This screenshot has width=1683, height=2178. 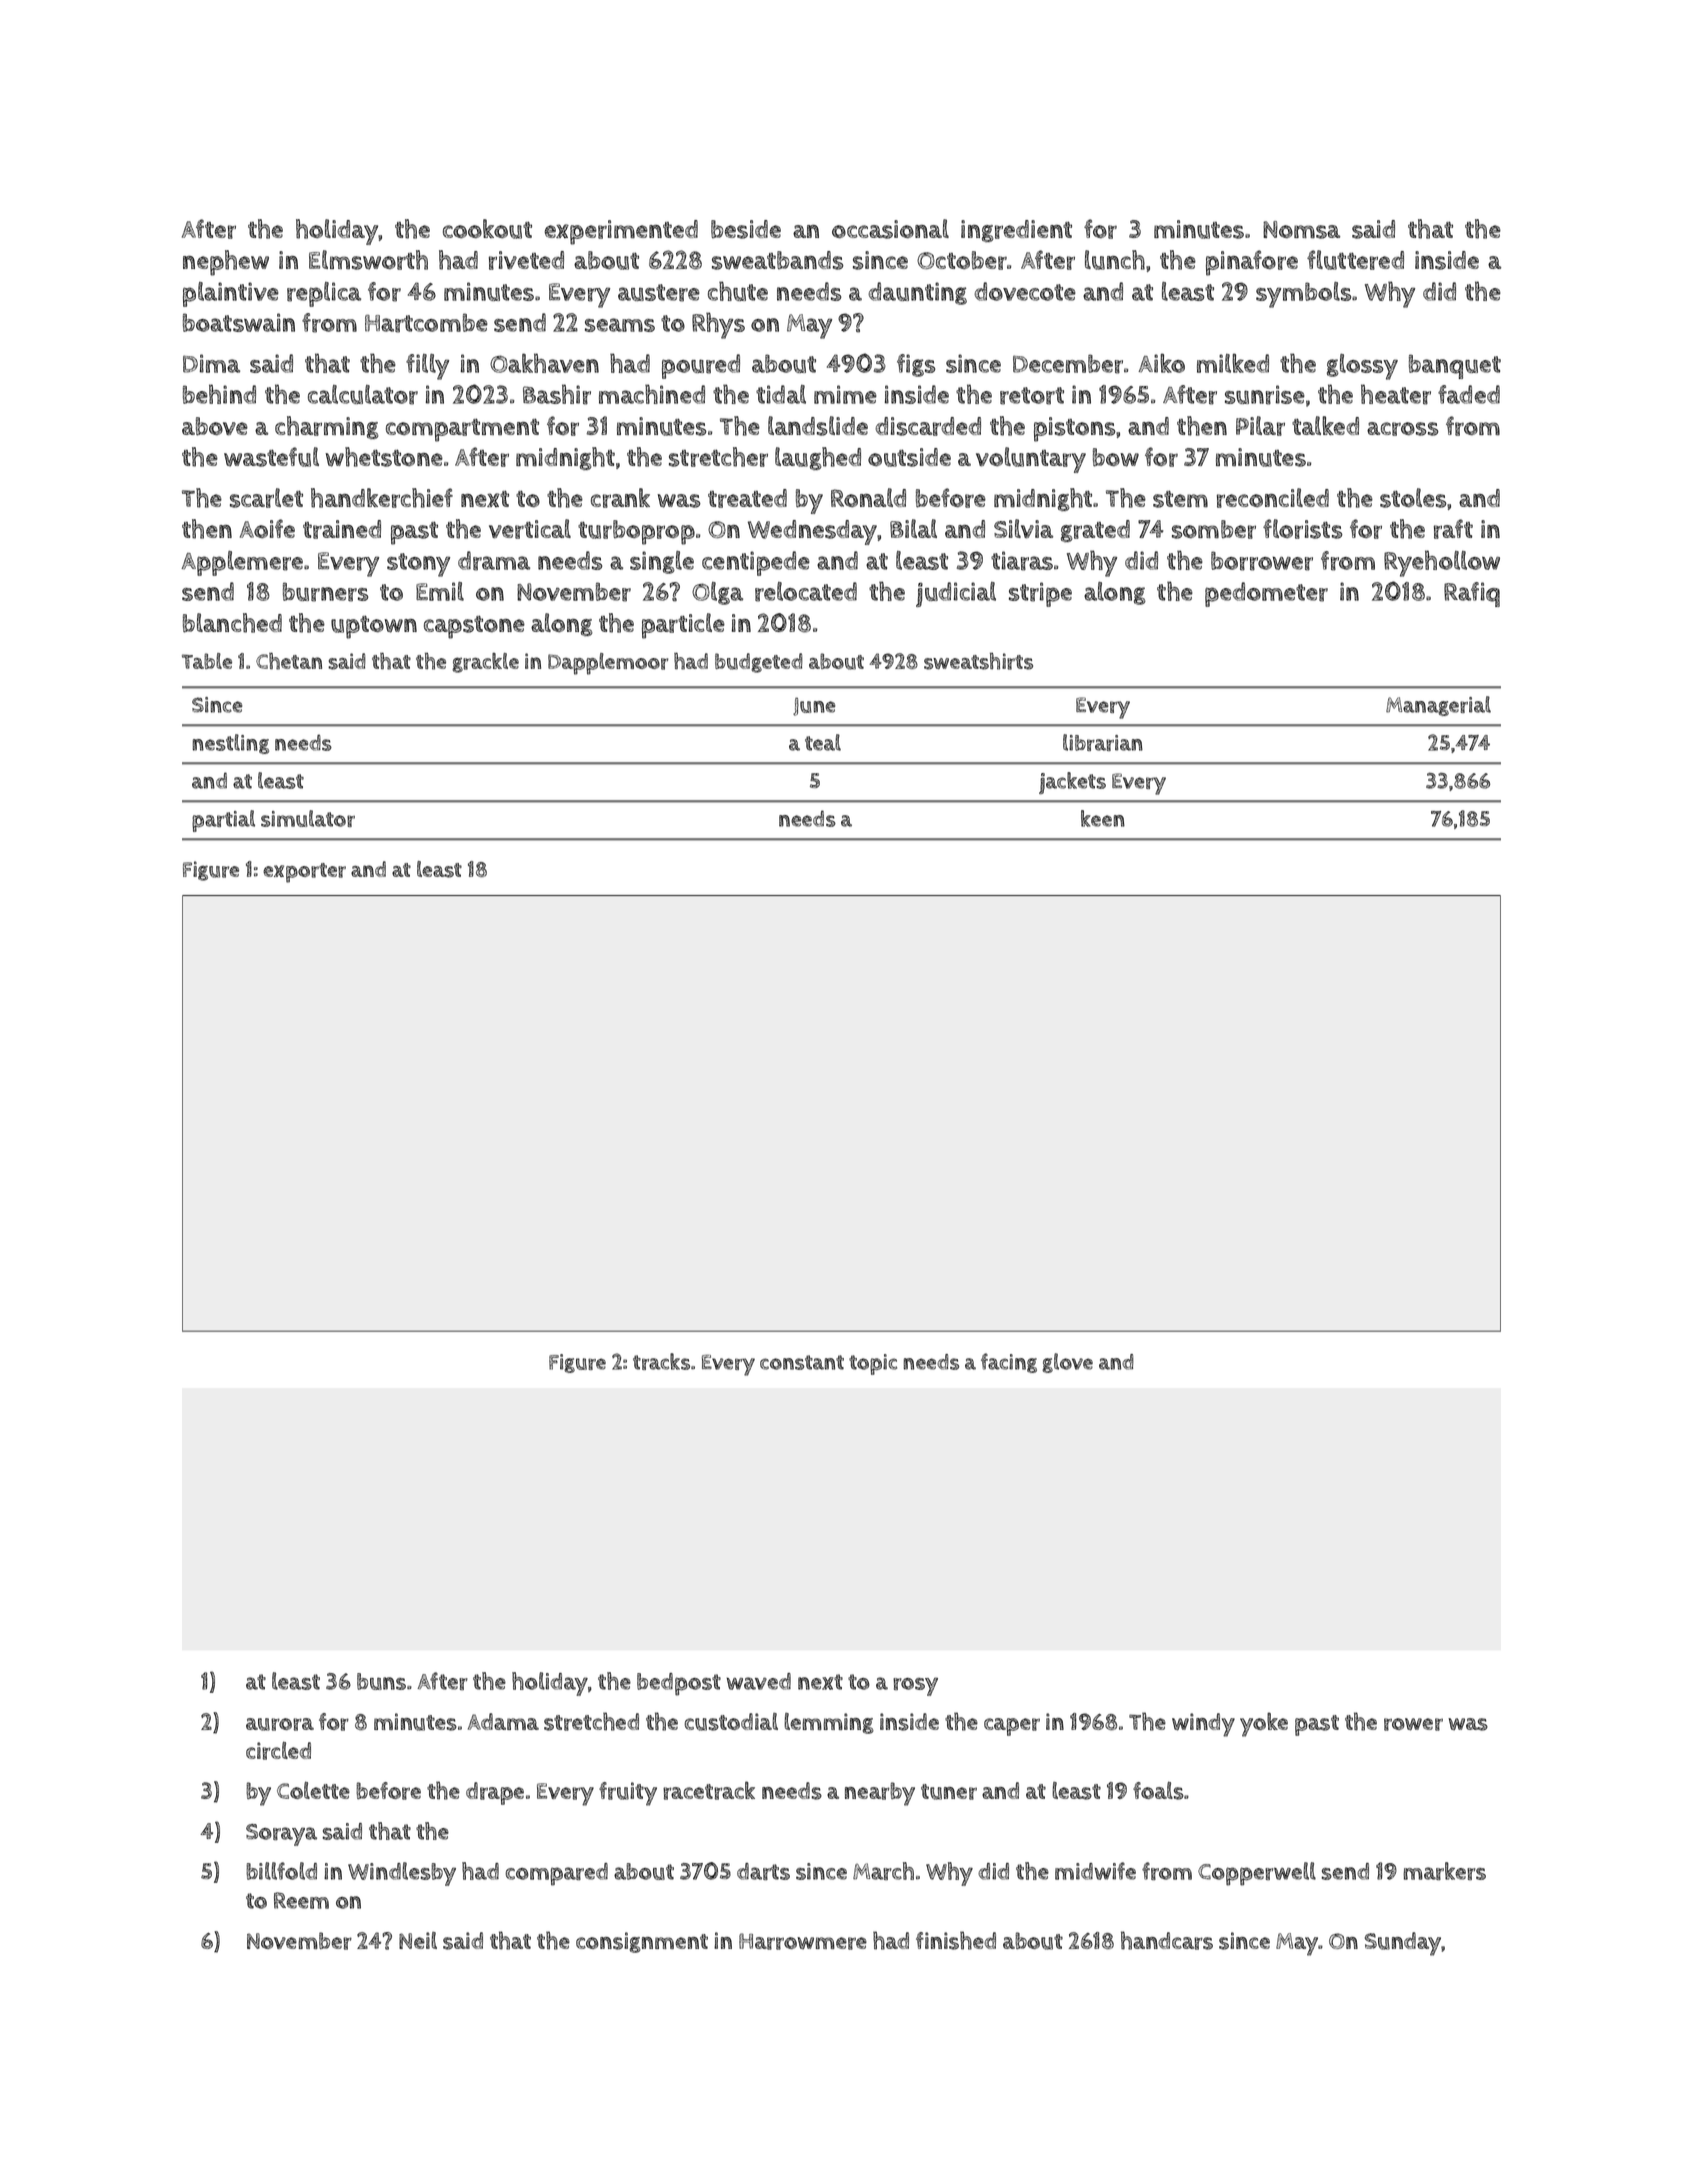 What do you see at coordinates (802, 1362) in the screenshot?
I see `constant` at bounding box center [802, 1362].
